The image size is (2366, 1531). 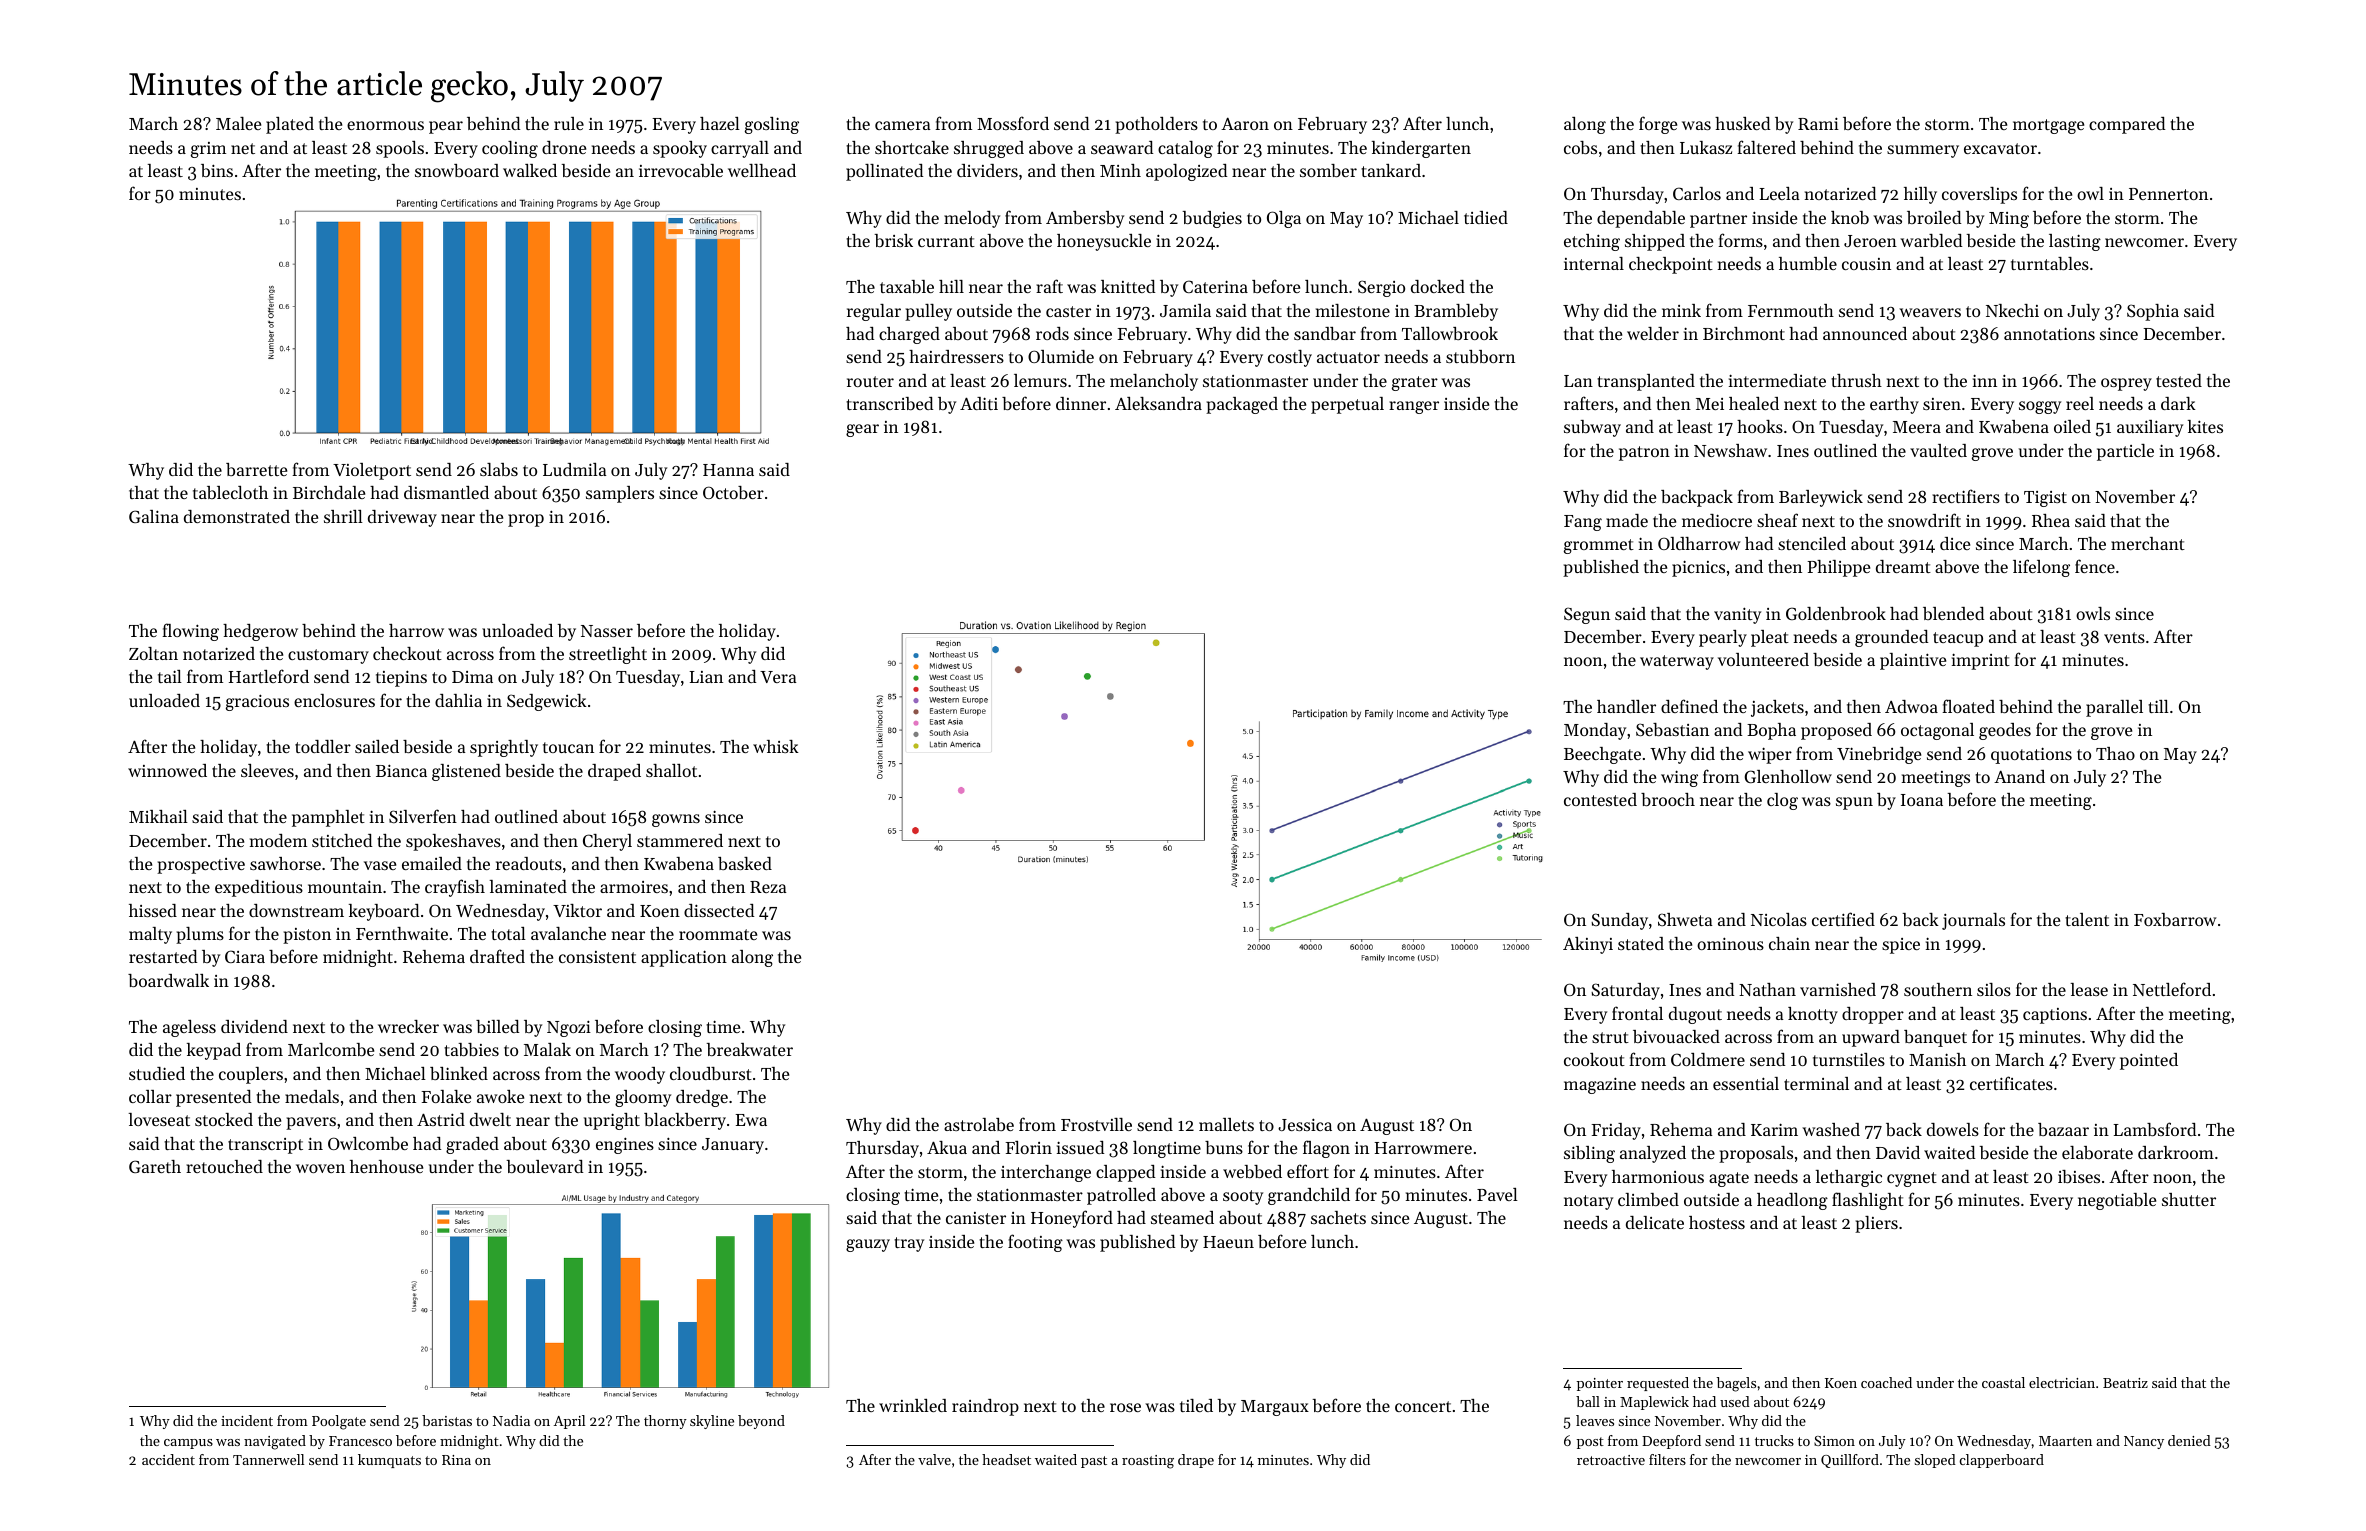 What do you see at coordinates (1588, 945) in the page?
I see `Akinyi` at bounding box center [1588, 945].
